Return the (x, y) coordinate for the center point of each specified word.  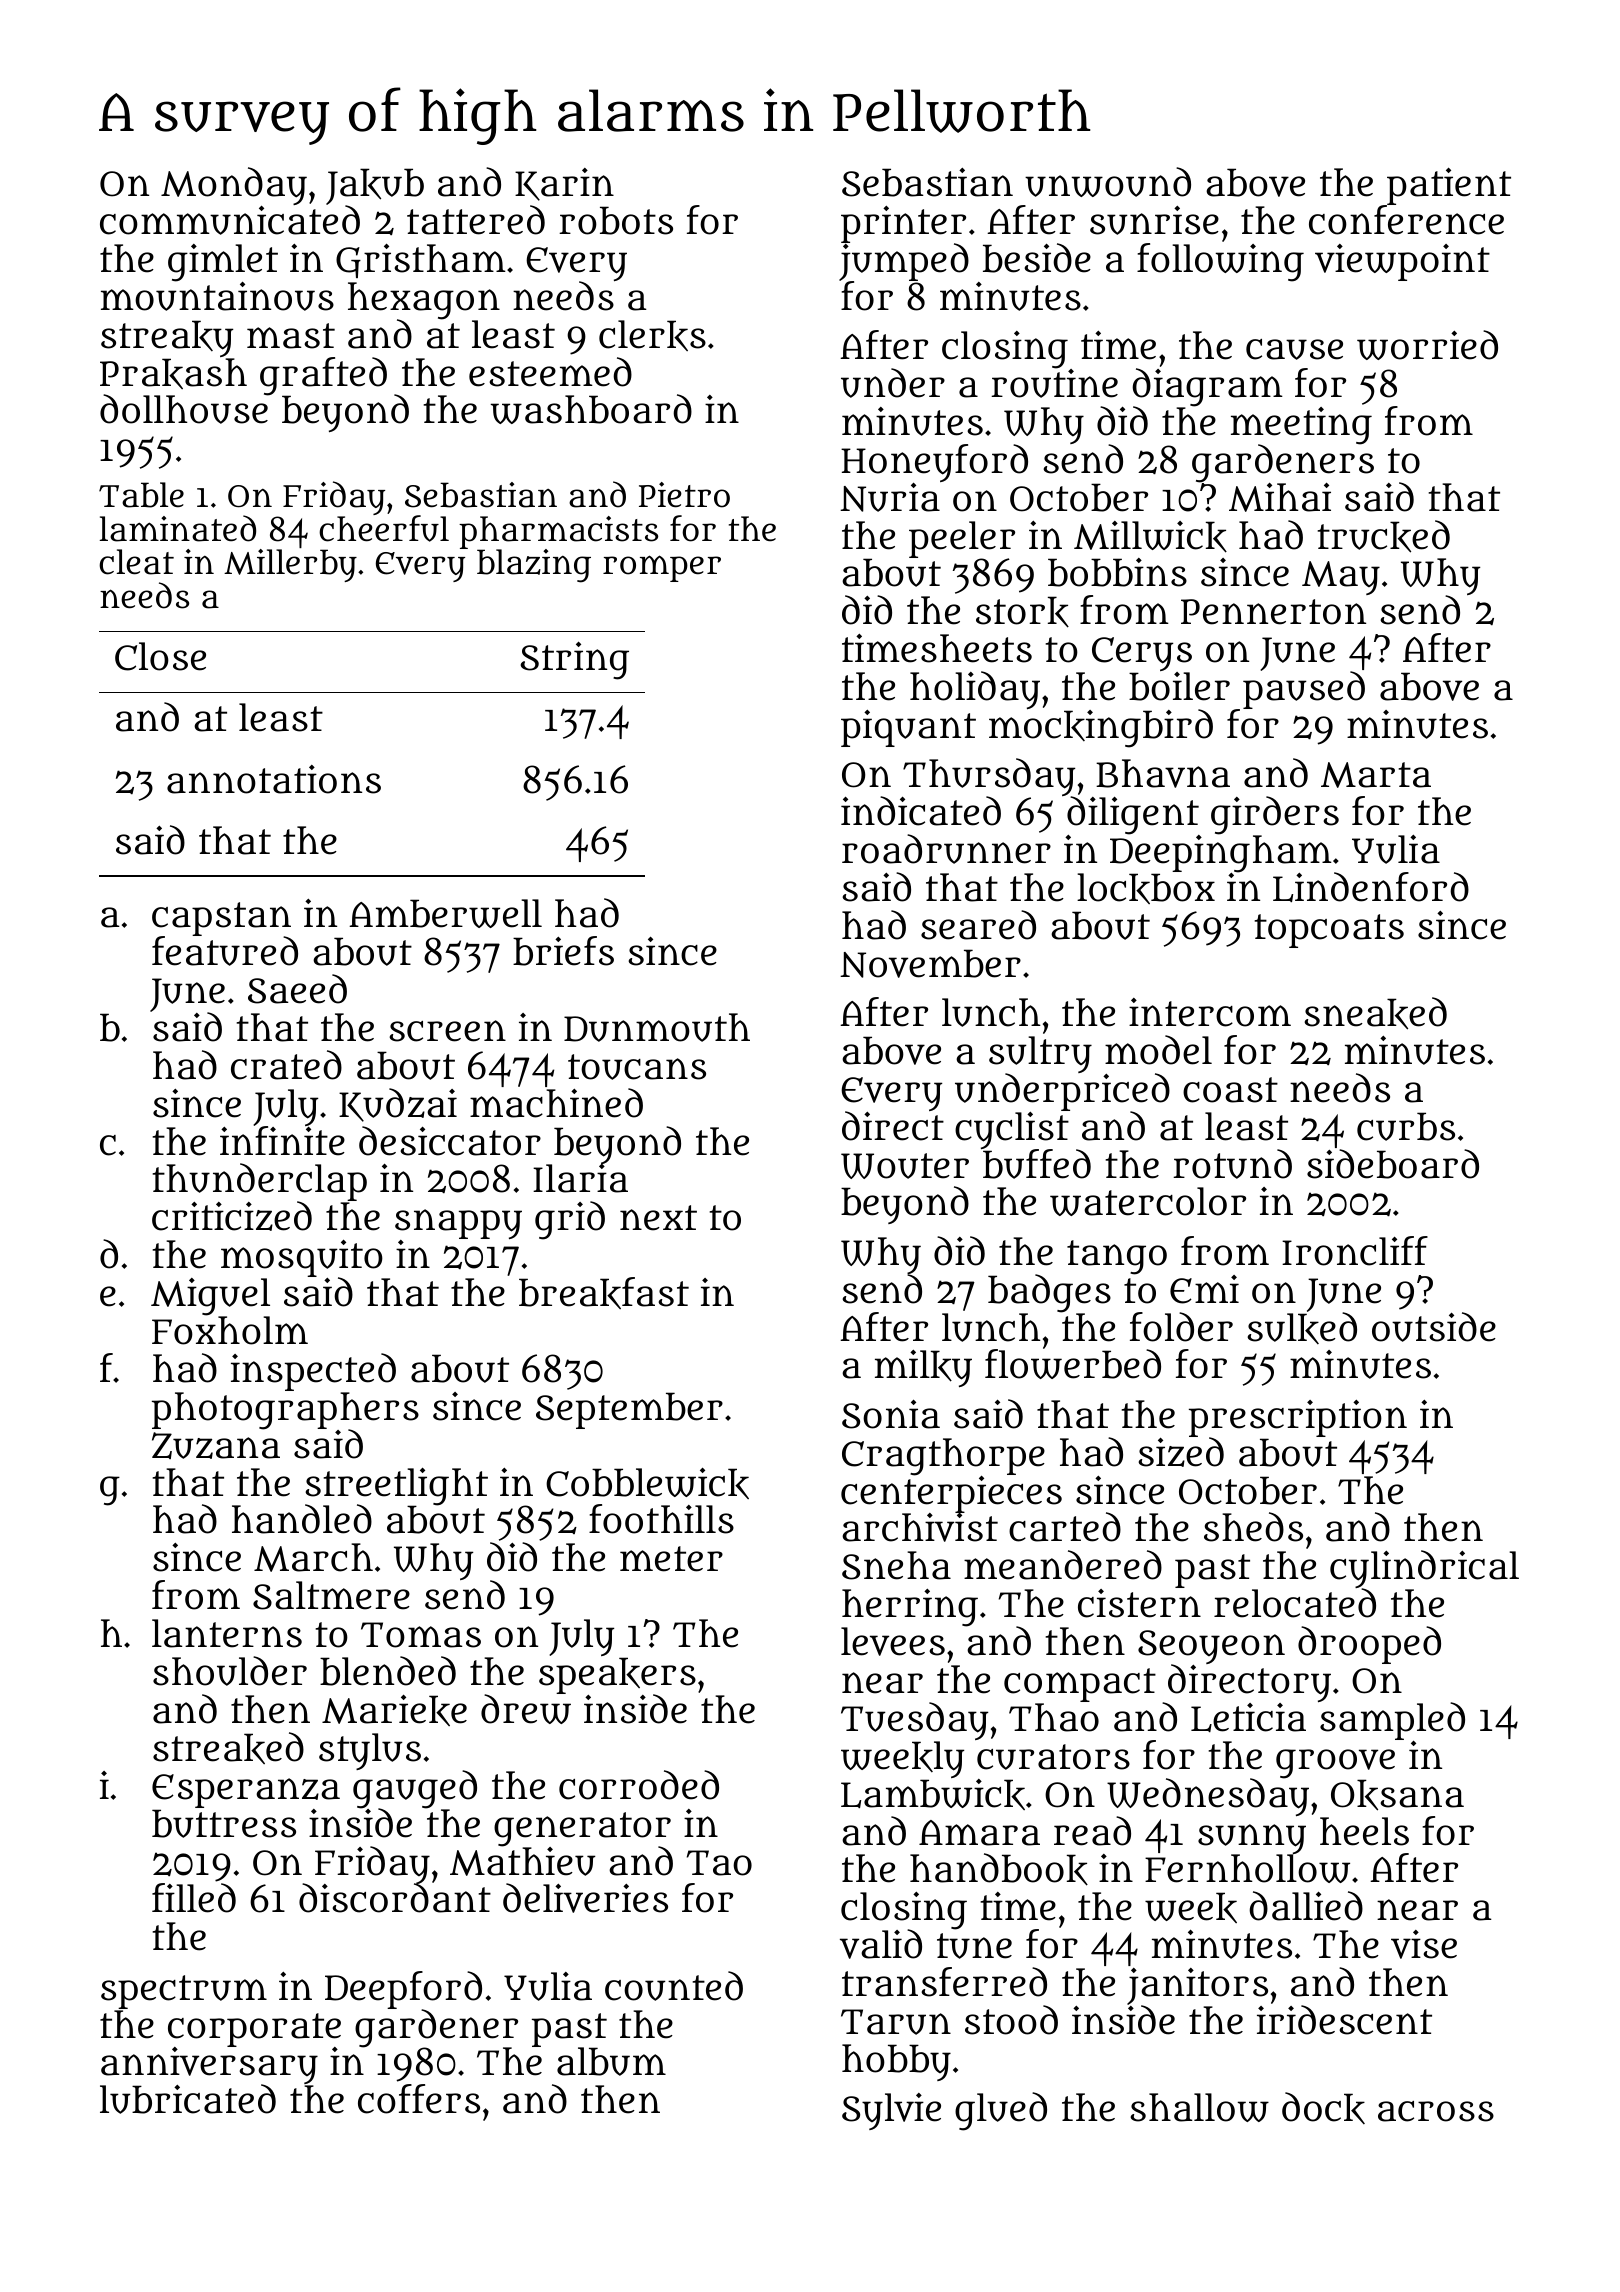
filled (194, 1898)
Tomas (421, 1635)
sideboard (1393, 1164)
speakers (617, 1676)
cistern (1139, 1603)
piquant (908, 728)
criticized (232, 1216)
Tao (719, 1863)
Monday (234, 186)
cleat (136, 562)
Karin (564, 184)
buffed (1037, 1164)
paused (1304, 690)
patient (1448, 187)
